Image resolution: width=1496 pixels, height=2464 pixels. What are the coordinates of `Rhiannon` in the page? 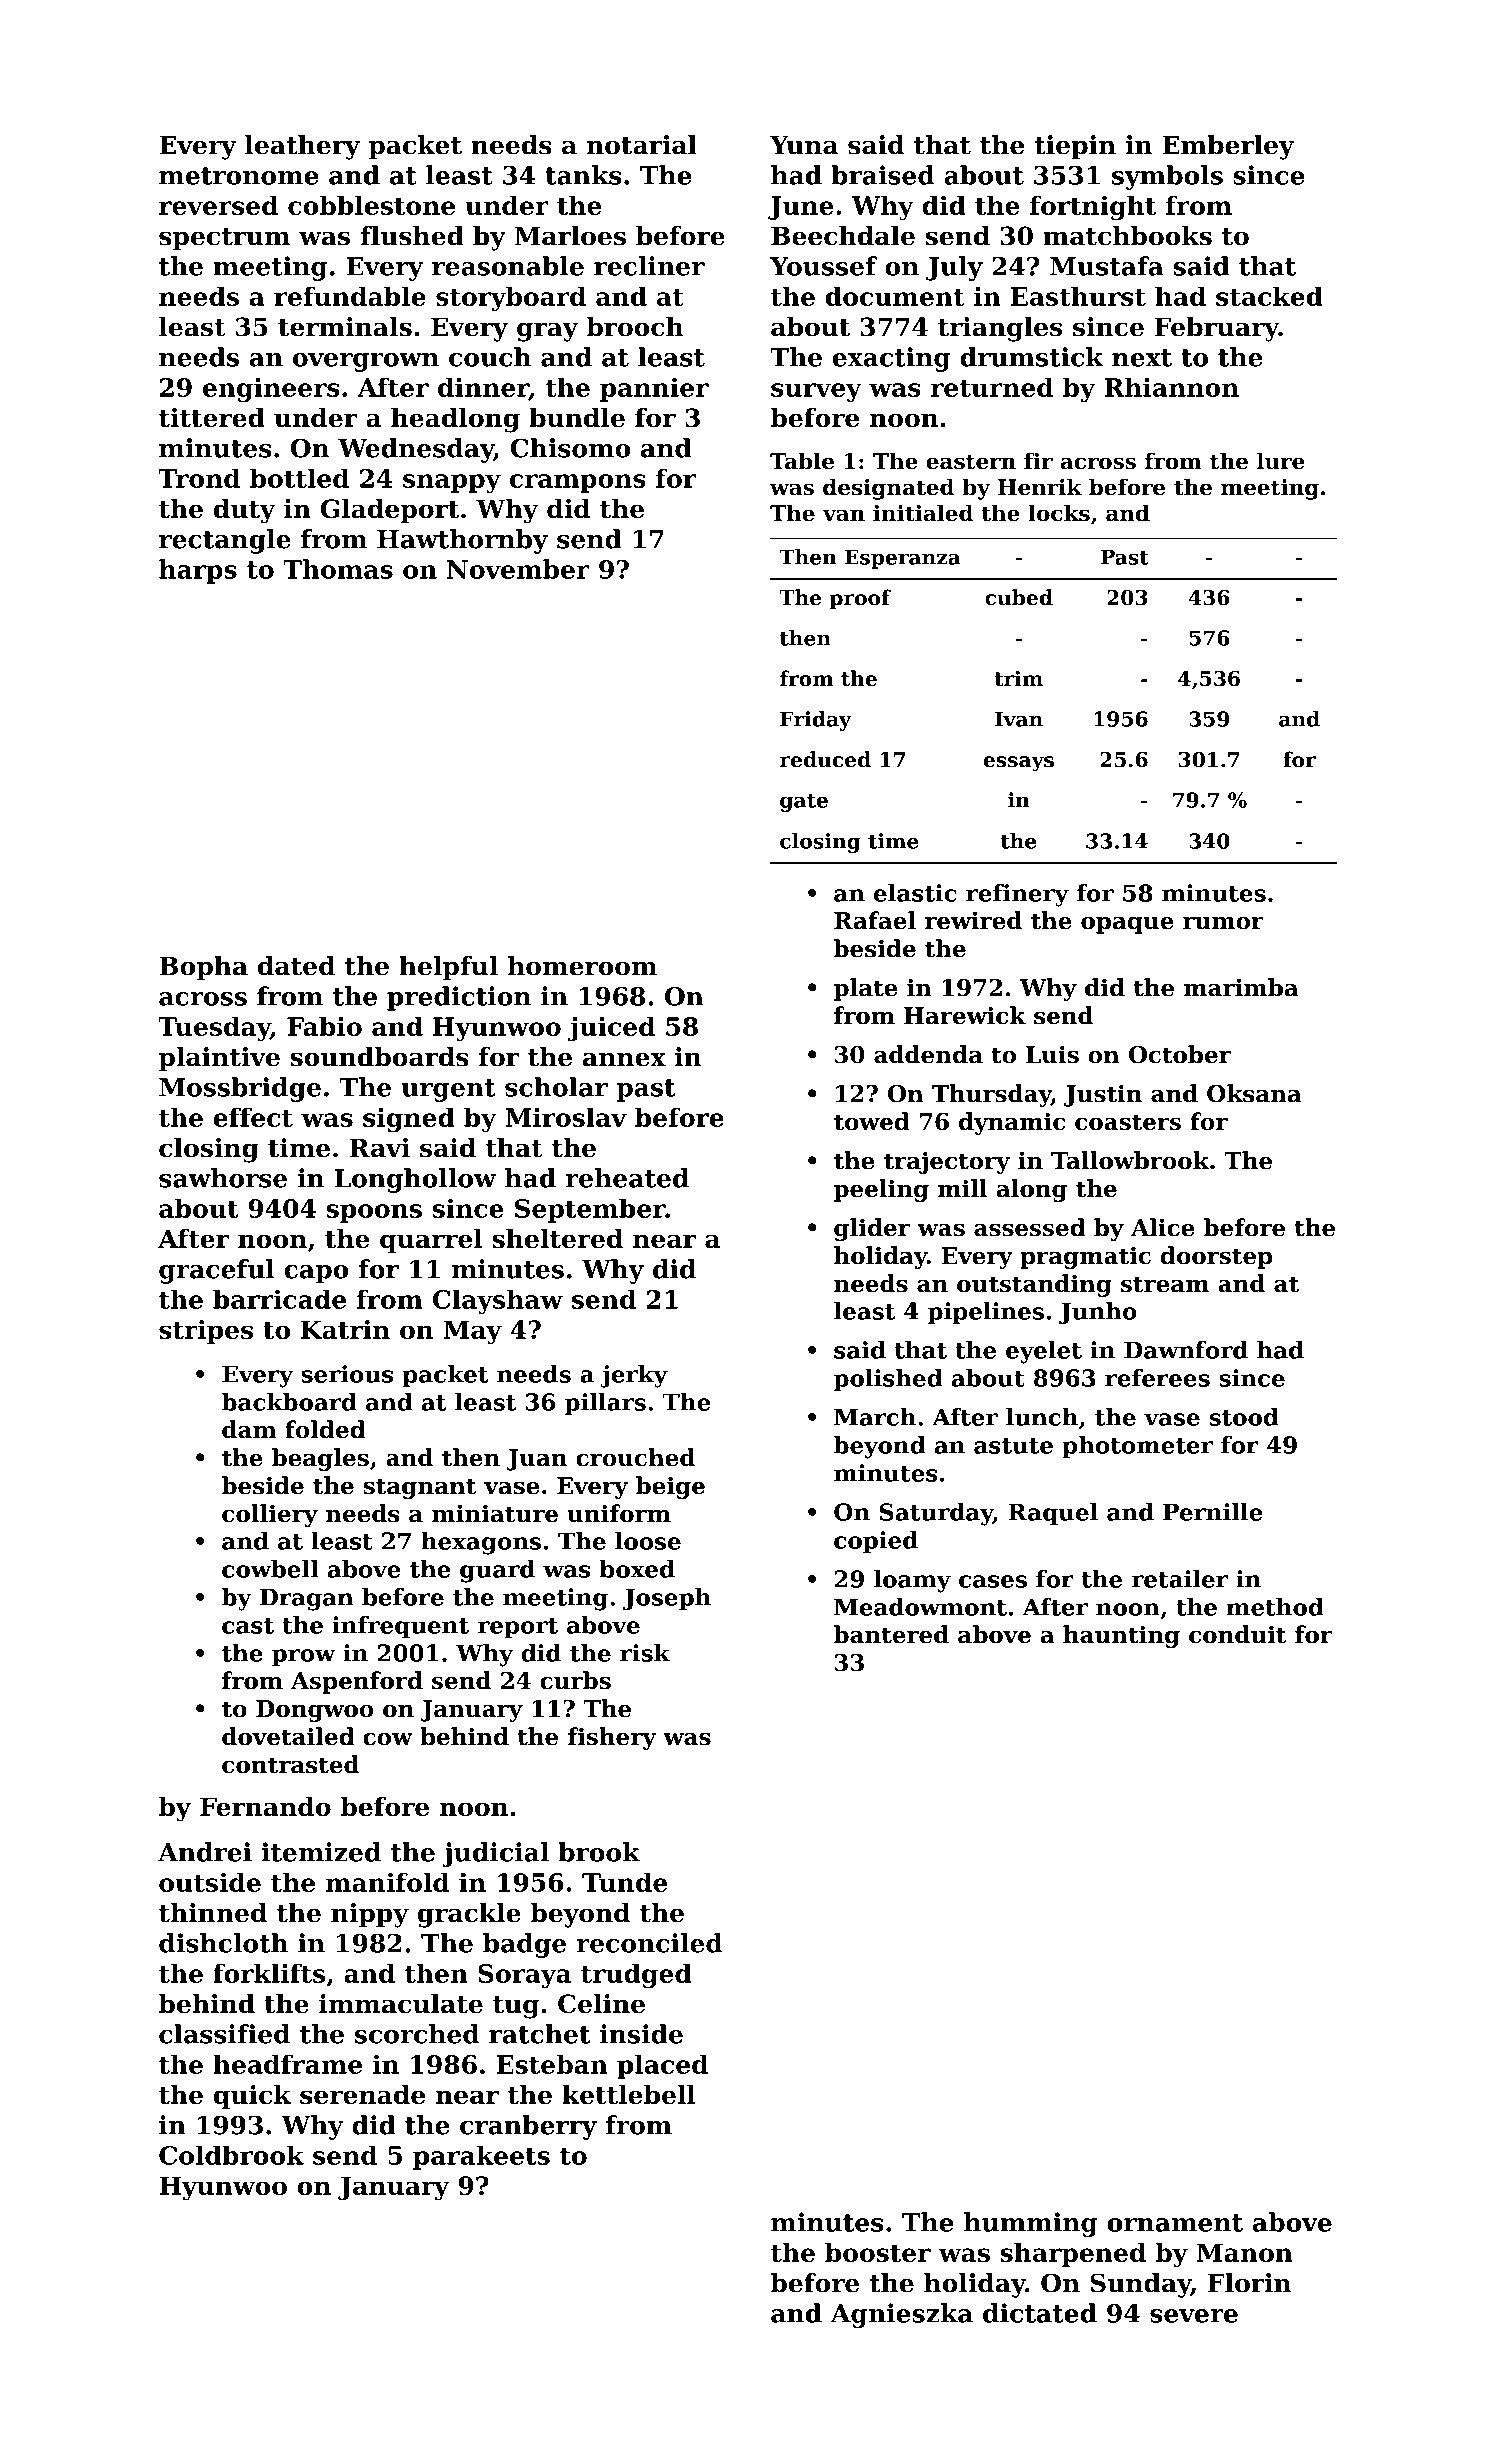 It's located at (1171, 387).
